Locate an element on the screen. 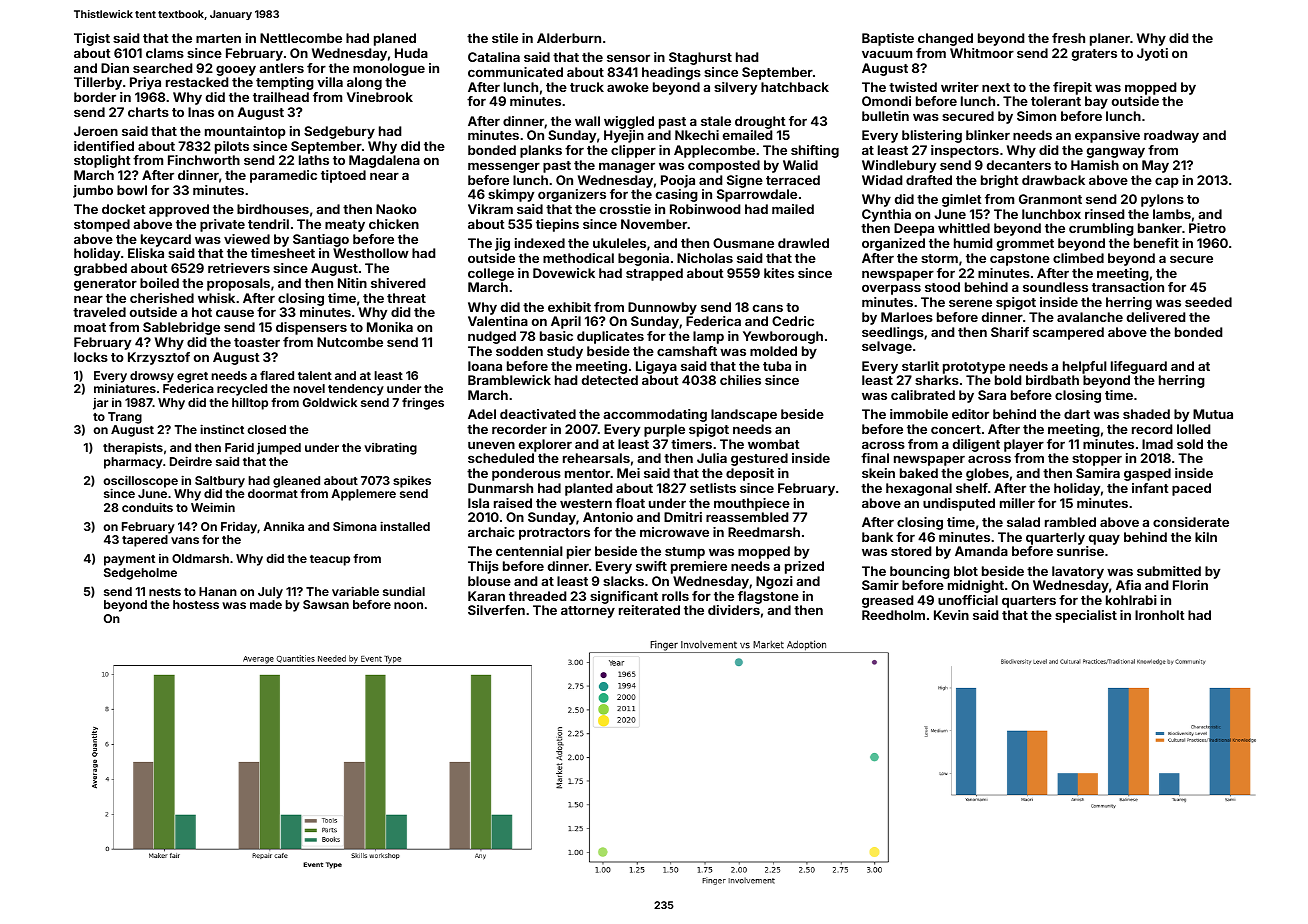 The height and width of the screenshot is (924, 1308). Inas is located at coordinates (201, 112).
